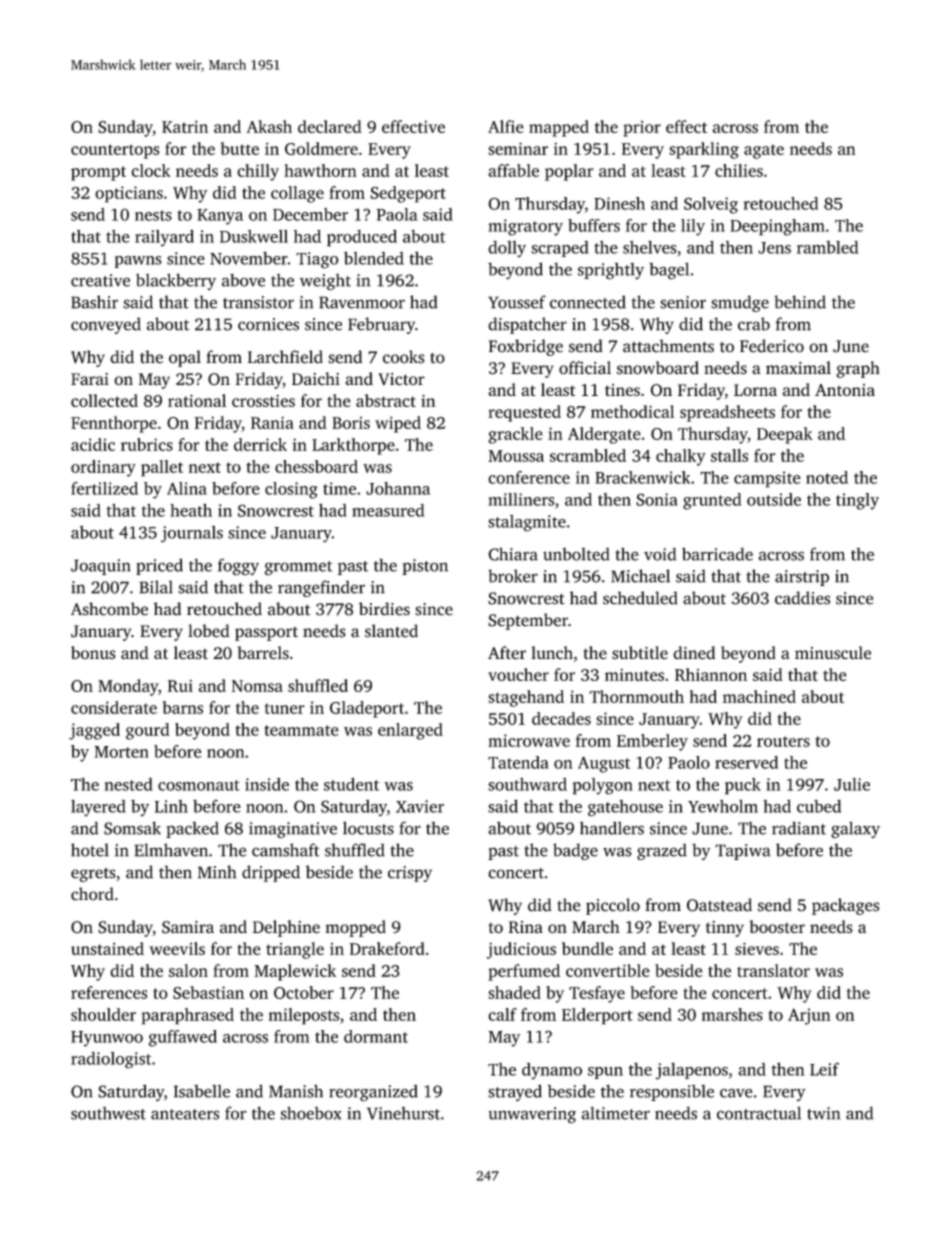  I want to click on Monday, so click(128, 687).
